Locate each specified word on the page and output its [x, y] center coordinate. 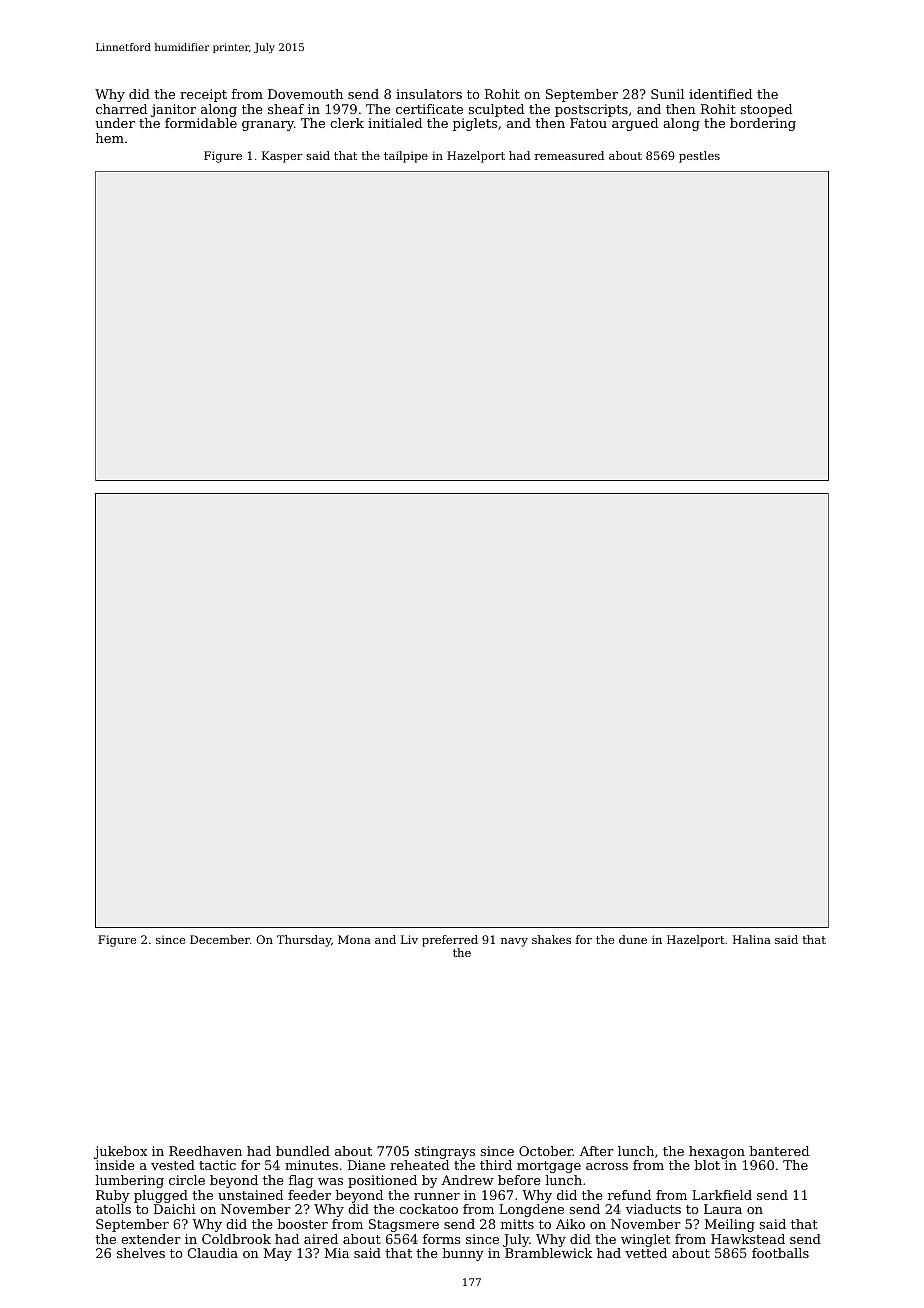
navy [514, 942]
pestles [699, 157]
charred [121, 109]
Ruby [113, 1196]
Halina [752, 939]
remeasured [569, 155]
